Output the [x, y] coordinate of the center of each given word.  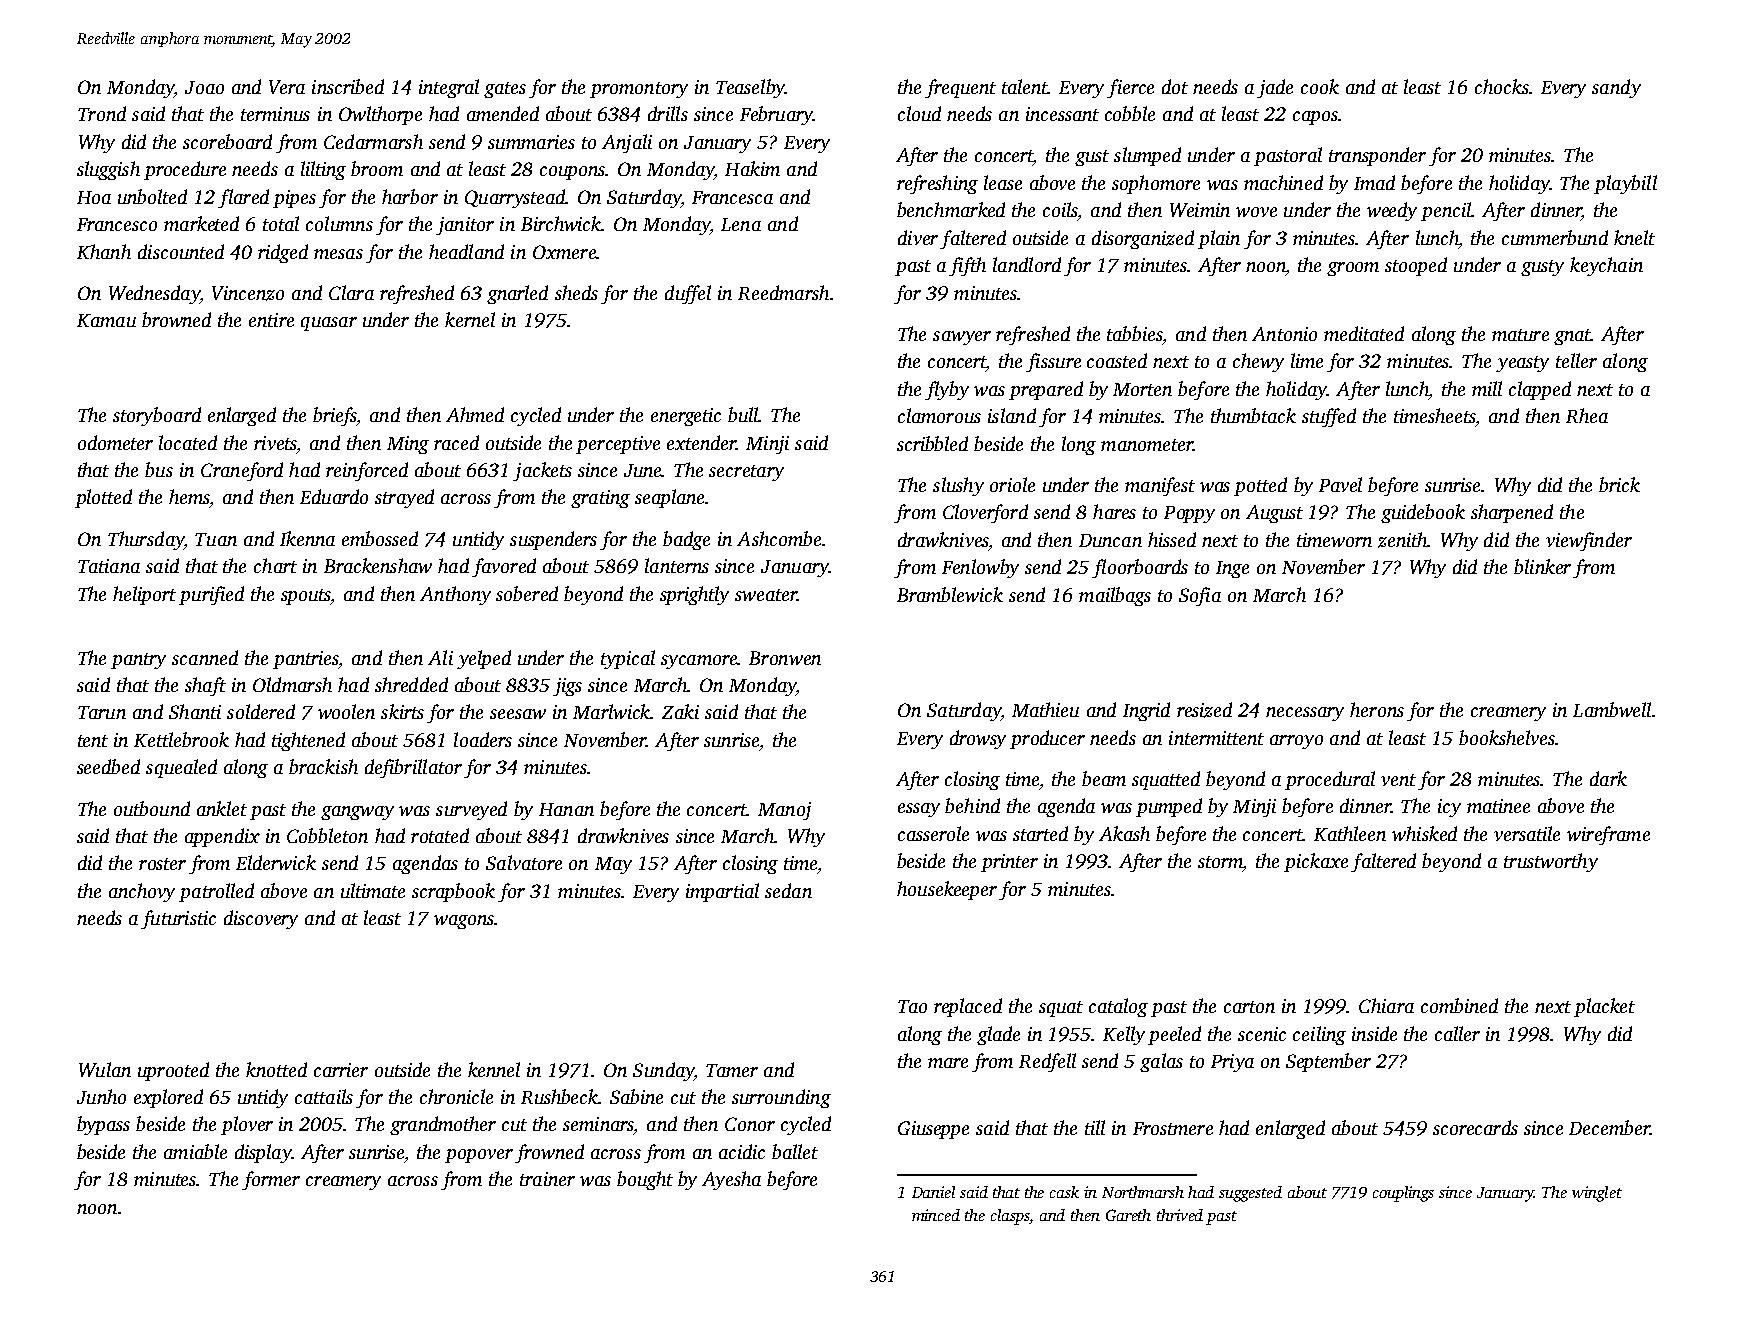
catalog [1118, 1007]
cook [1320, 86]
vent [1398, 780]
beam [1104, 778]
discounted [181, 251]
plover [247, 1125]
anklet [222, 808]
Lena [741, 224]
